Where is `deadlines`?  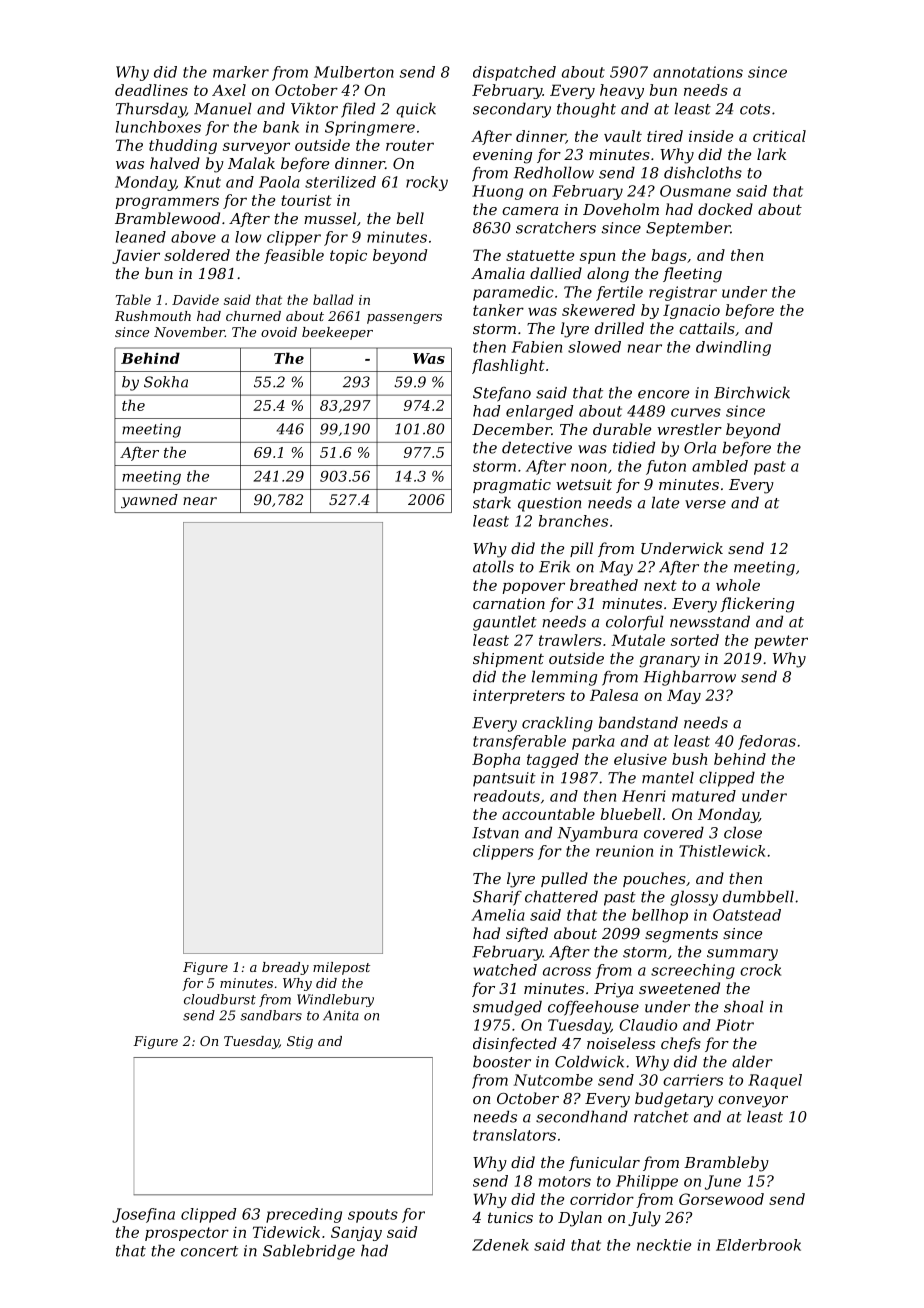 deadlines is located at coordinates (151, 90).
